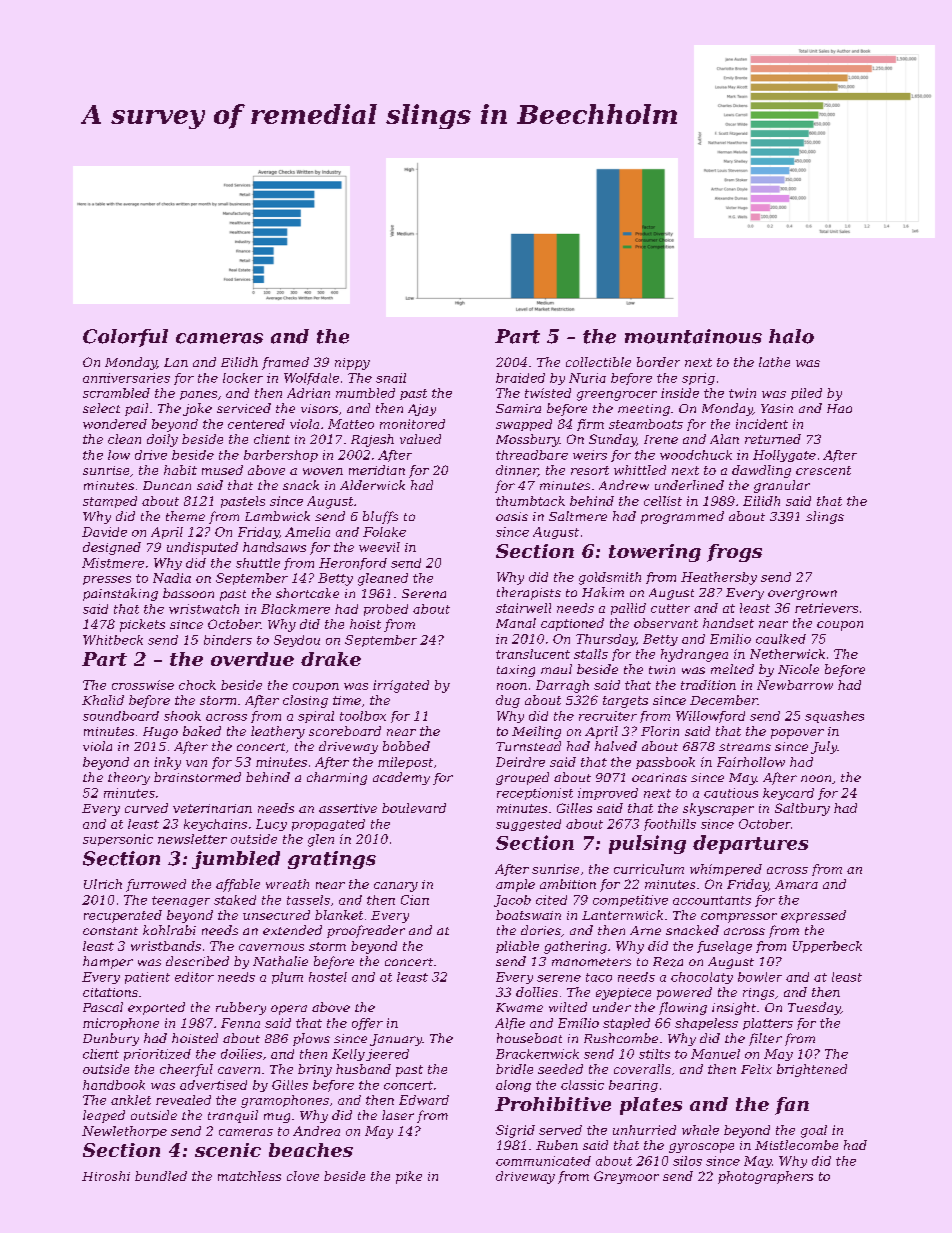  I want to click on piled, so click(806, 394).
